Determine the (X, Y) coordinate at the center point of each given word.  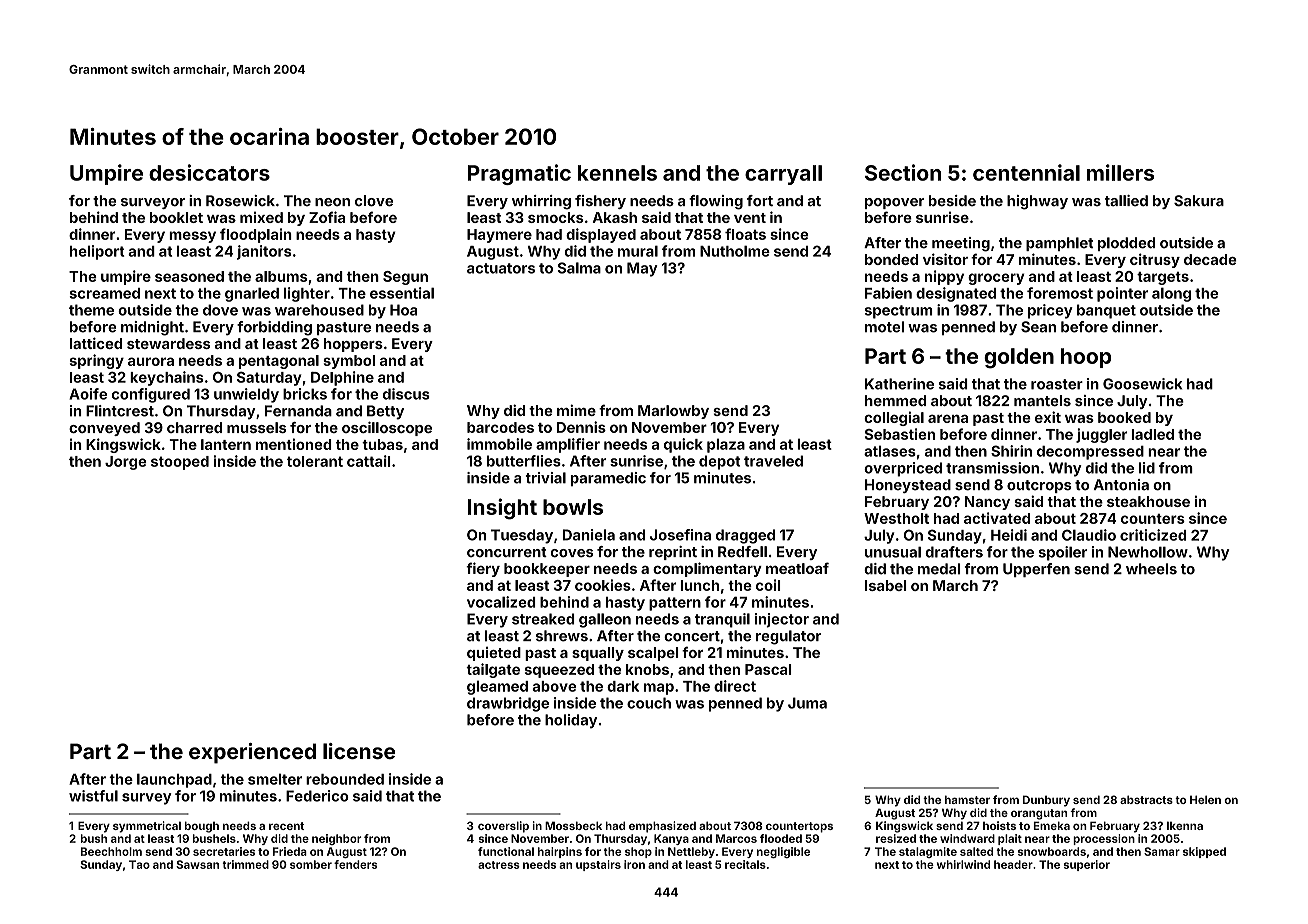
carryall (783, 175)
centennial (1026, 172)
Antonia (1121, 485)
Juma (807, 703)
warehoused (319, 310)
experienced (252, 753)
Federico (317, 796)
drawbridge (508, 704)
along (1171, 294)
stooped (180, 463)
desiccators (209, 172)
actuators (501, 268)
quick (683, 445)
